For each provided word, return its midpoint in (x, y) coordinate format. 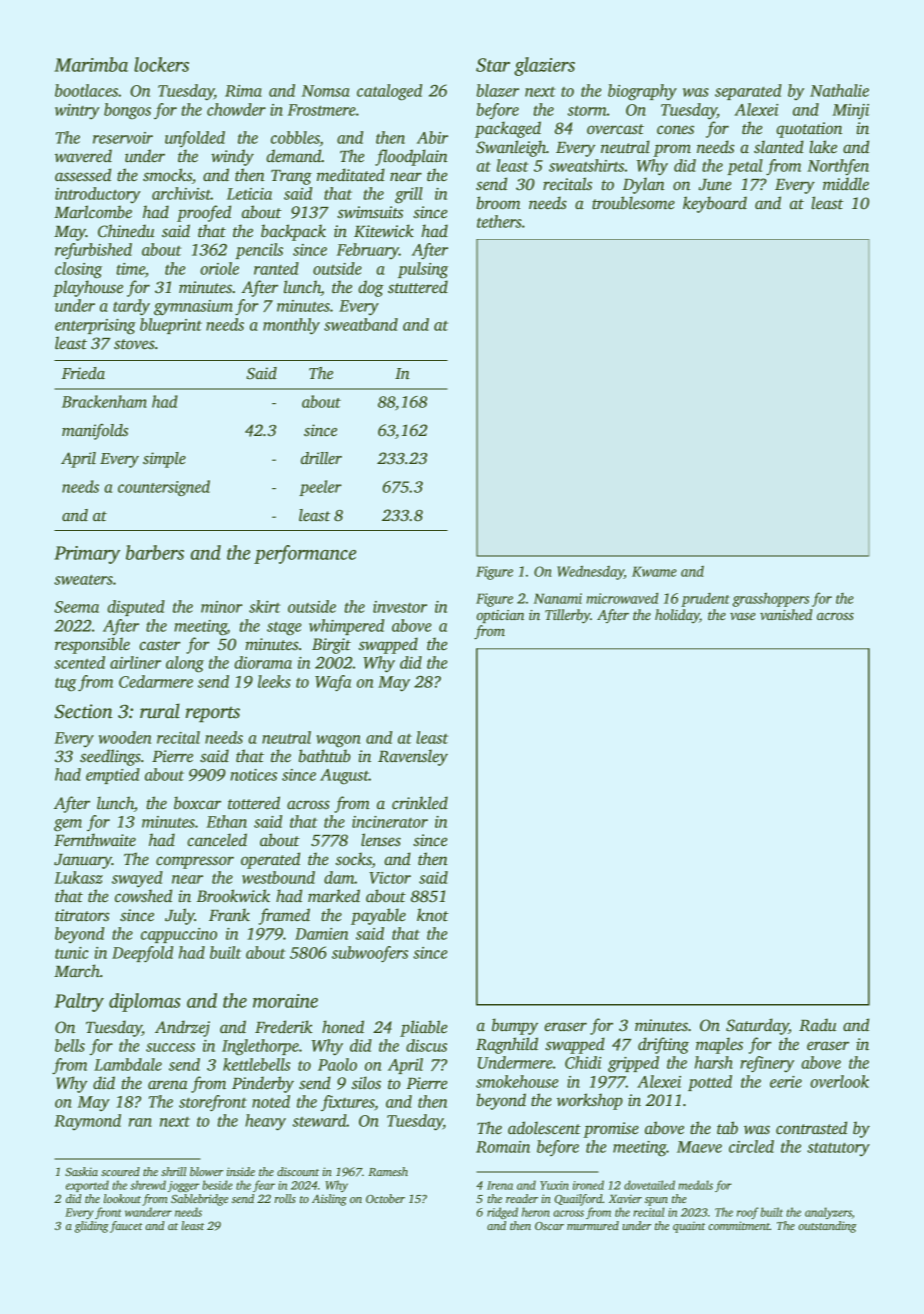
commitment (739, 1225)
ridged (502, 1213)
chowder (236, 109)
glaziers (544, 66)
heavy (265, 1122)
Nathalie (839, 90)
